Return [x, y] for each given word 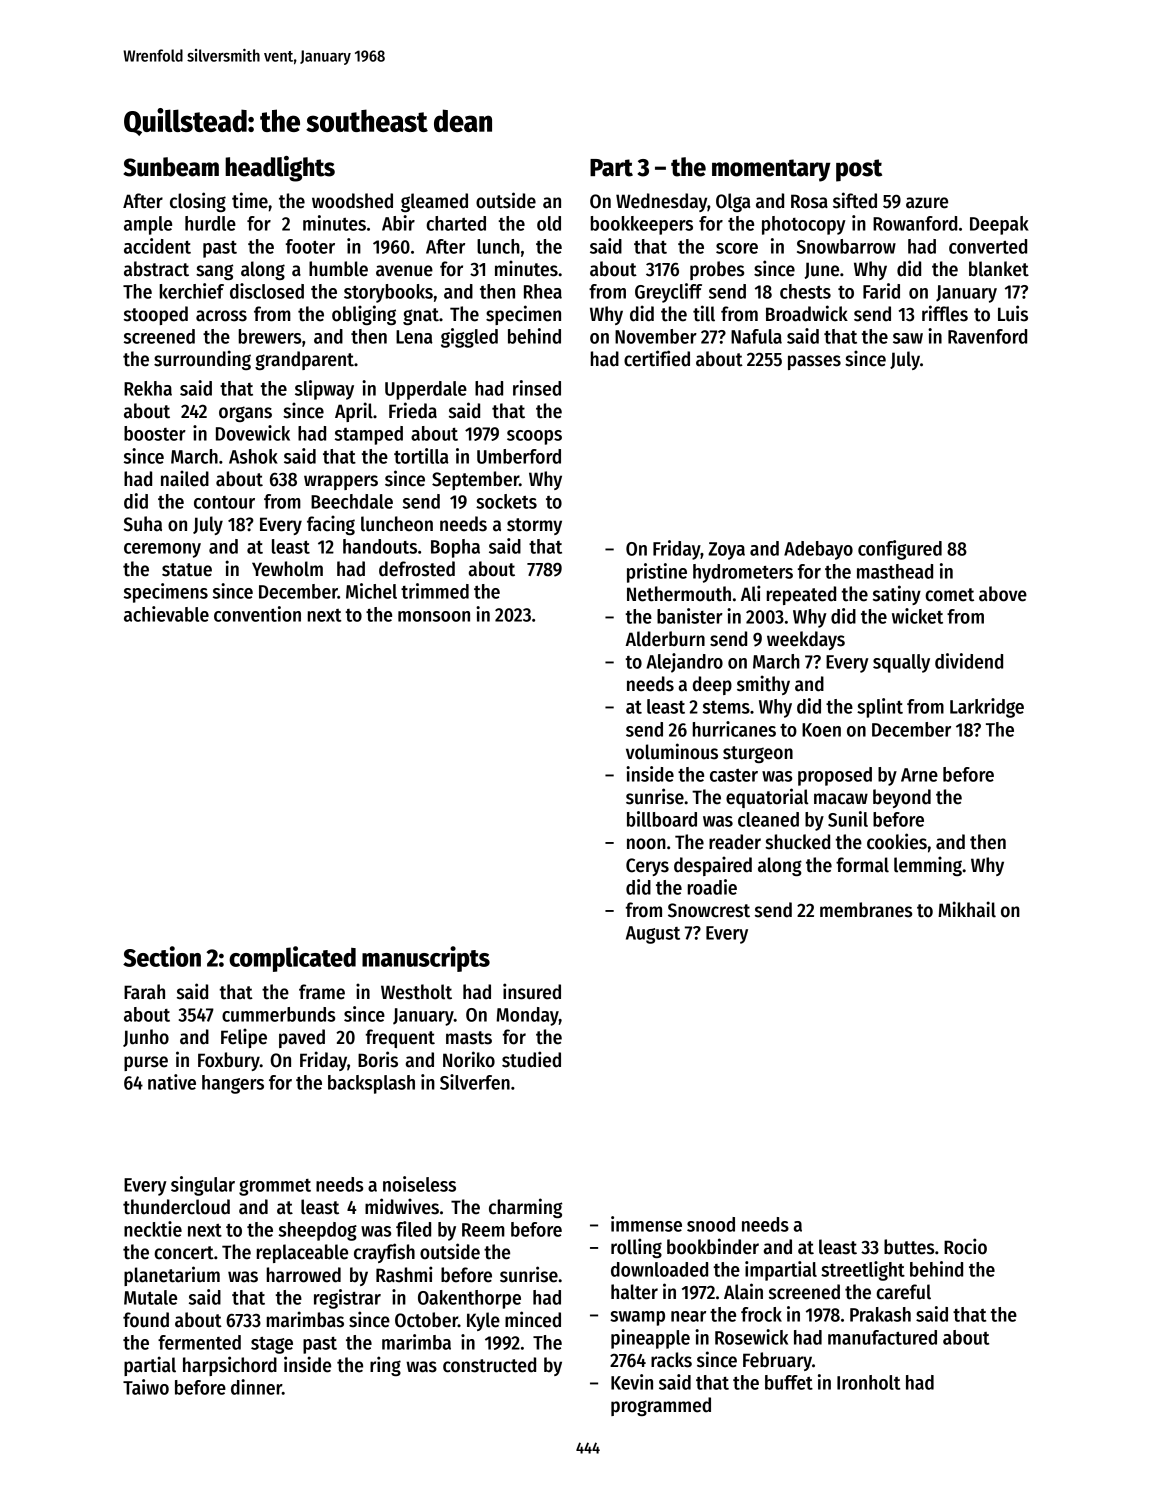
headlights [280, 169]
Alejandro [684, 663]
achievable [166, 614]
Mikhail [967, 909]
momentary [771, 170]
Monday [527, 1016]
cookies [897, 841]
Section [162, 956]
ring [385, 1366]
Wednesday [661, 202]
